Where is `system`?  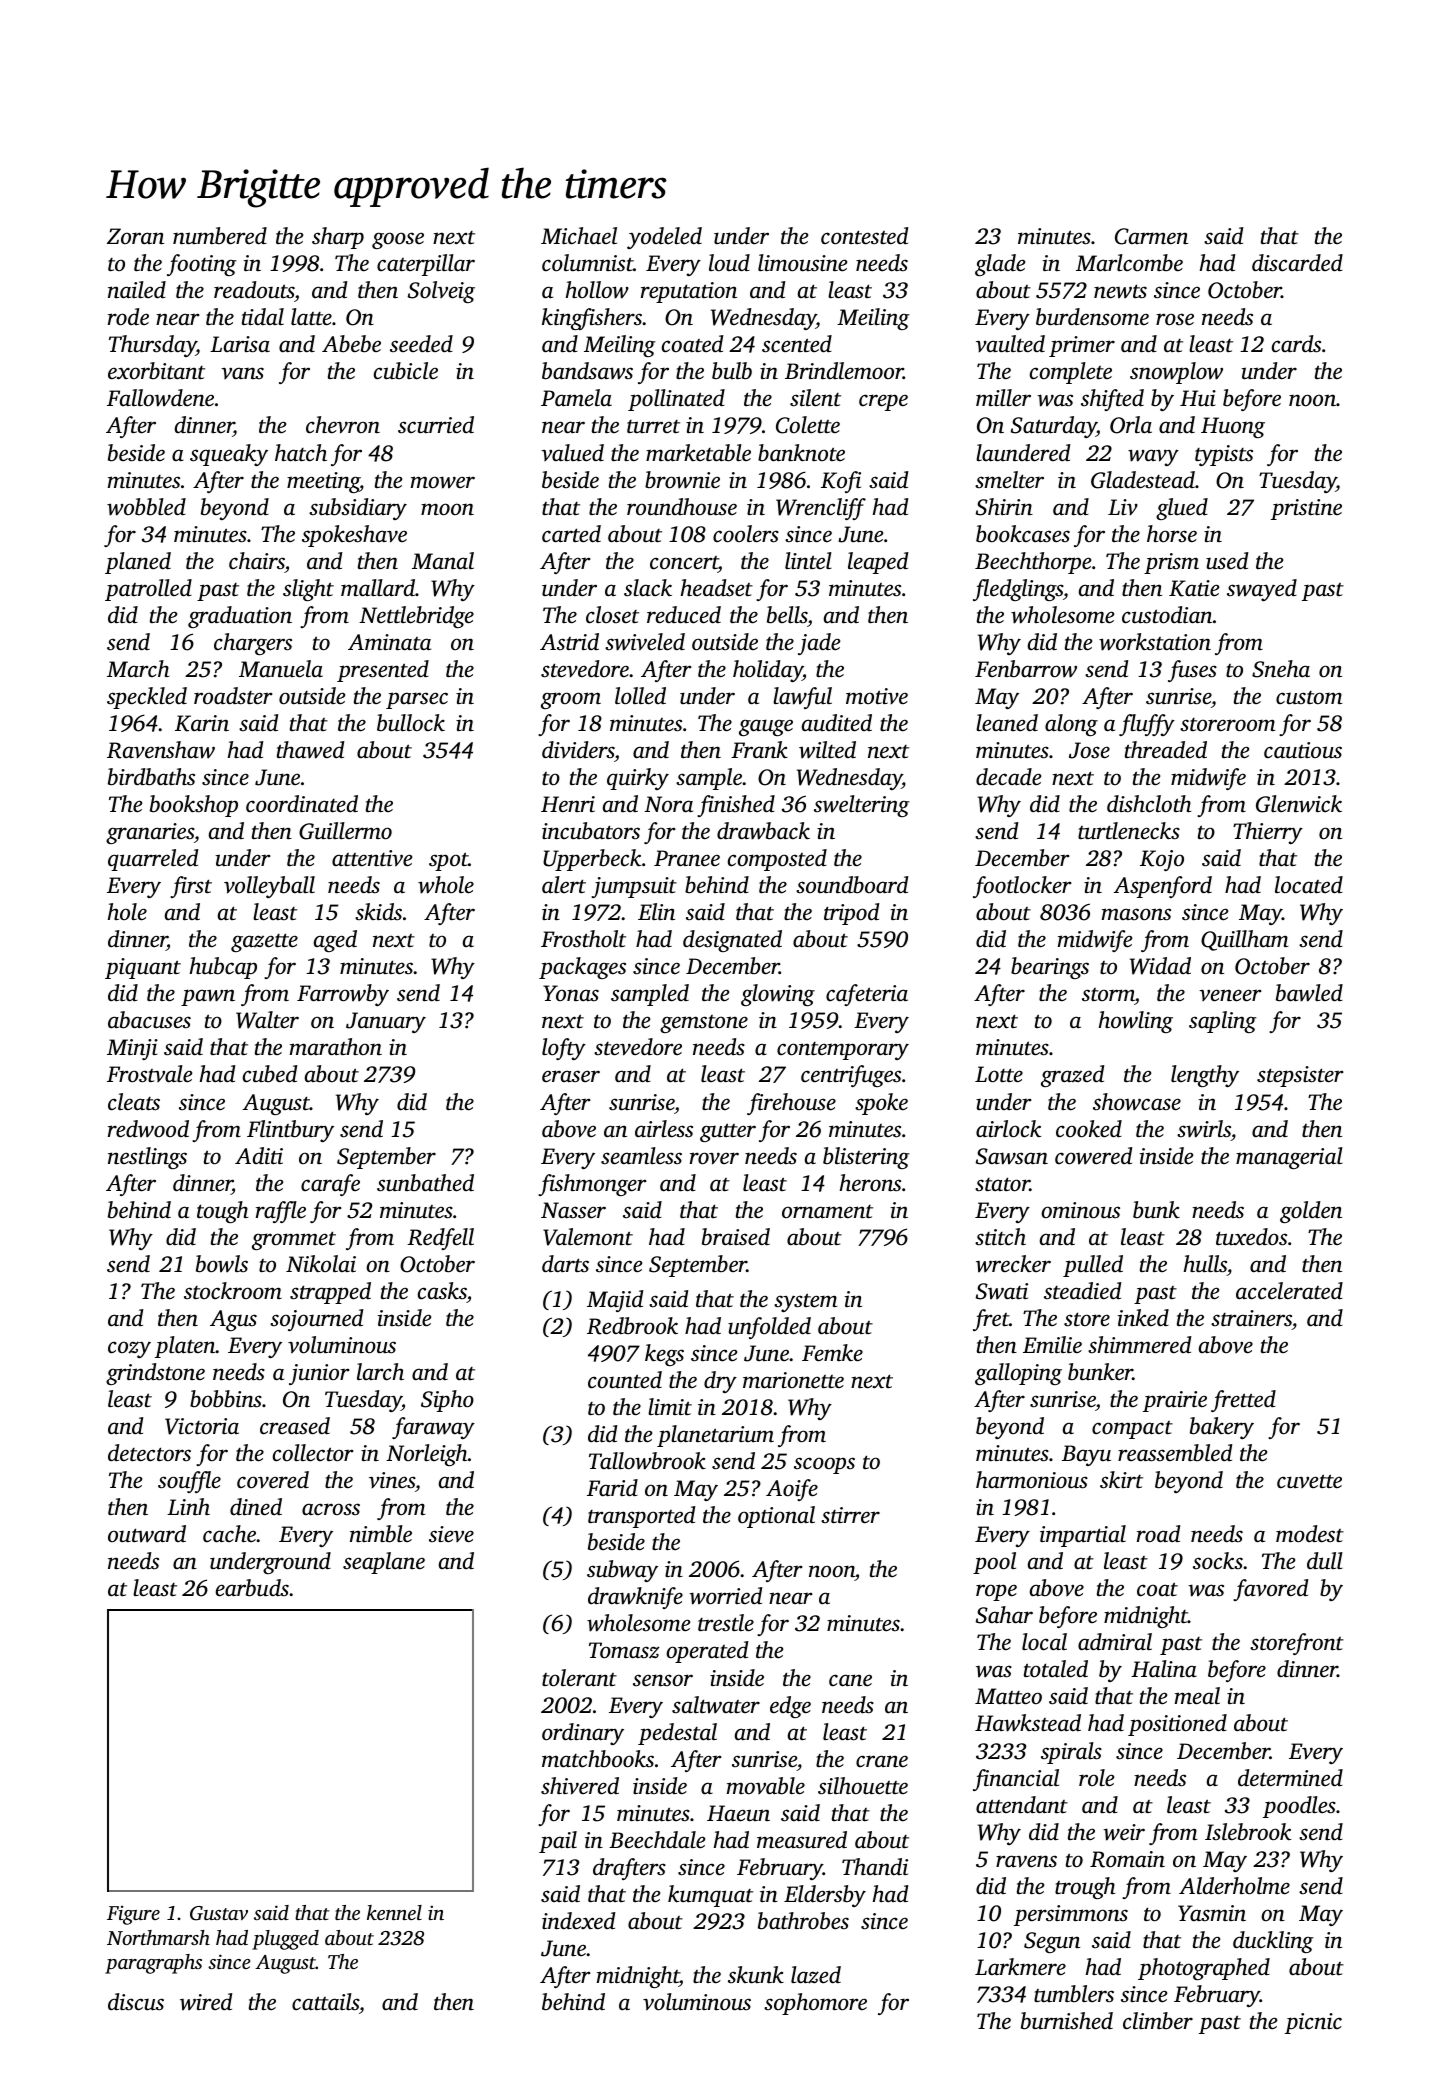 system is located at coordinates (805, 1302).
